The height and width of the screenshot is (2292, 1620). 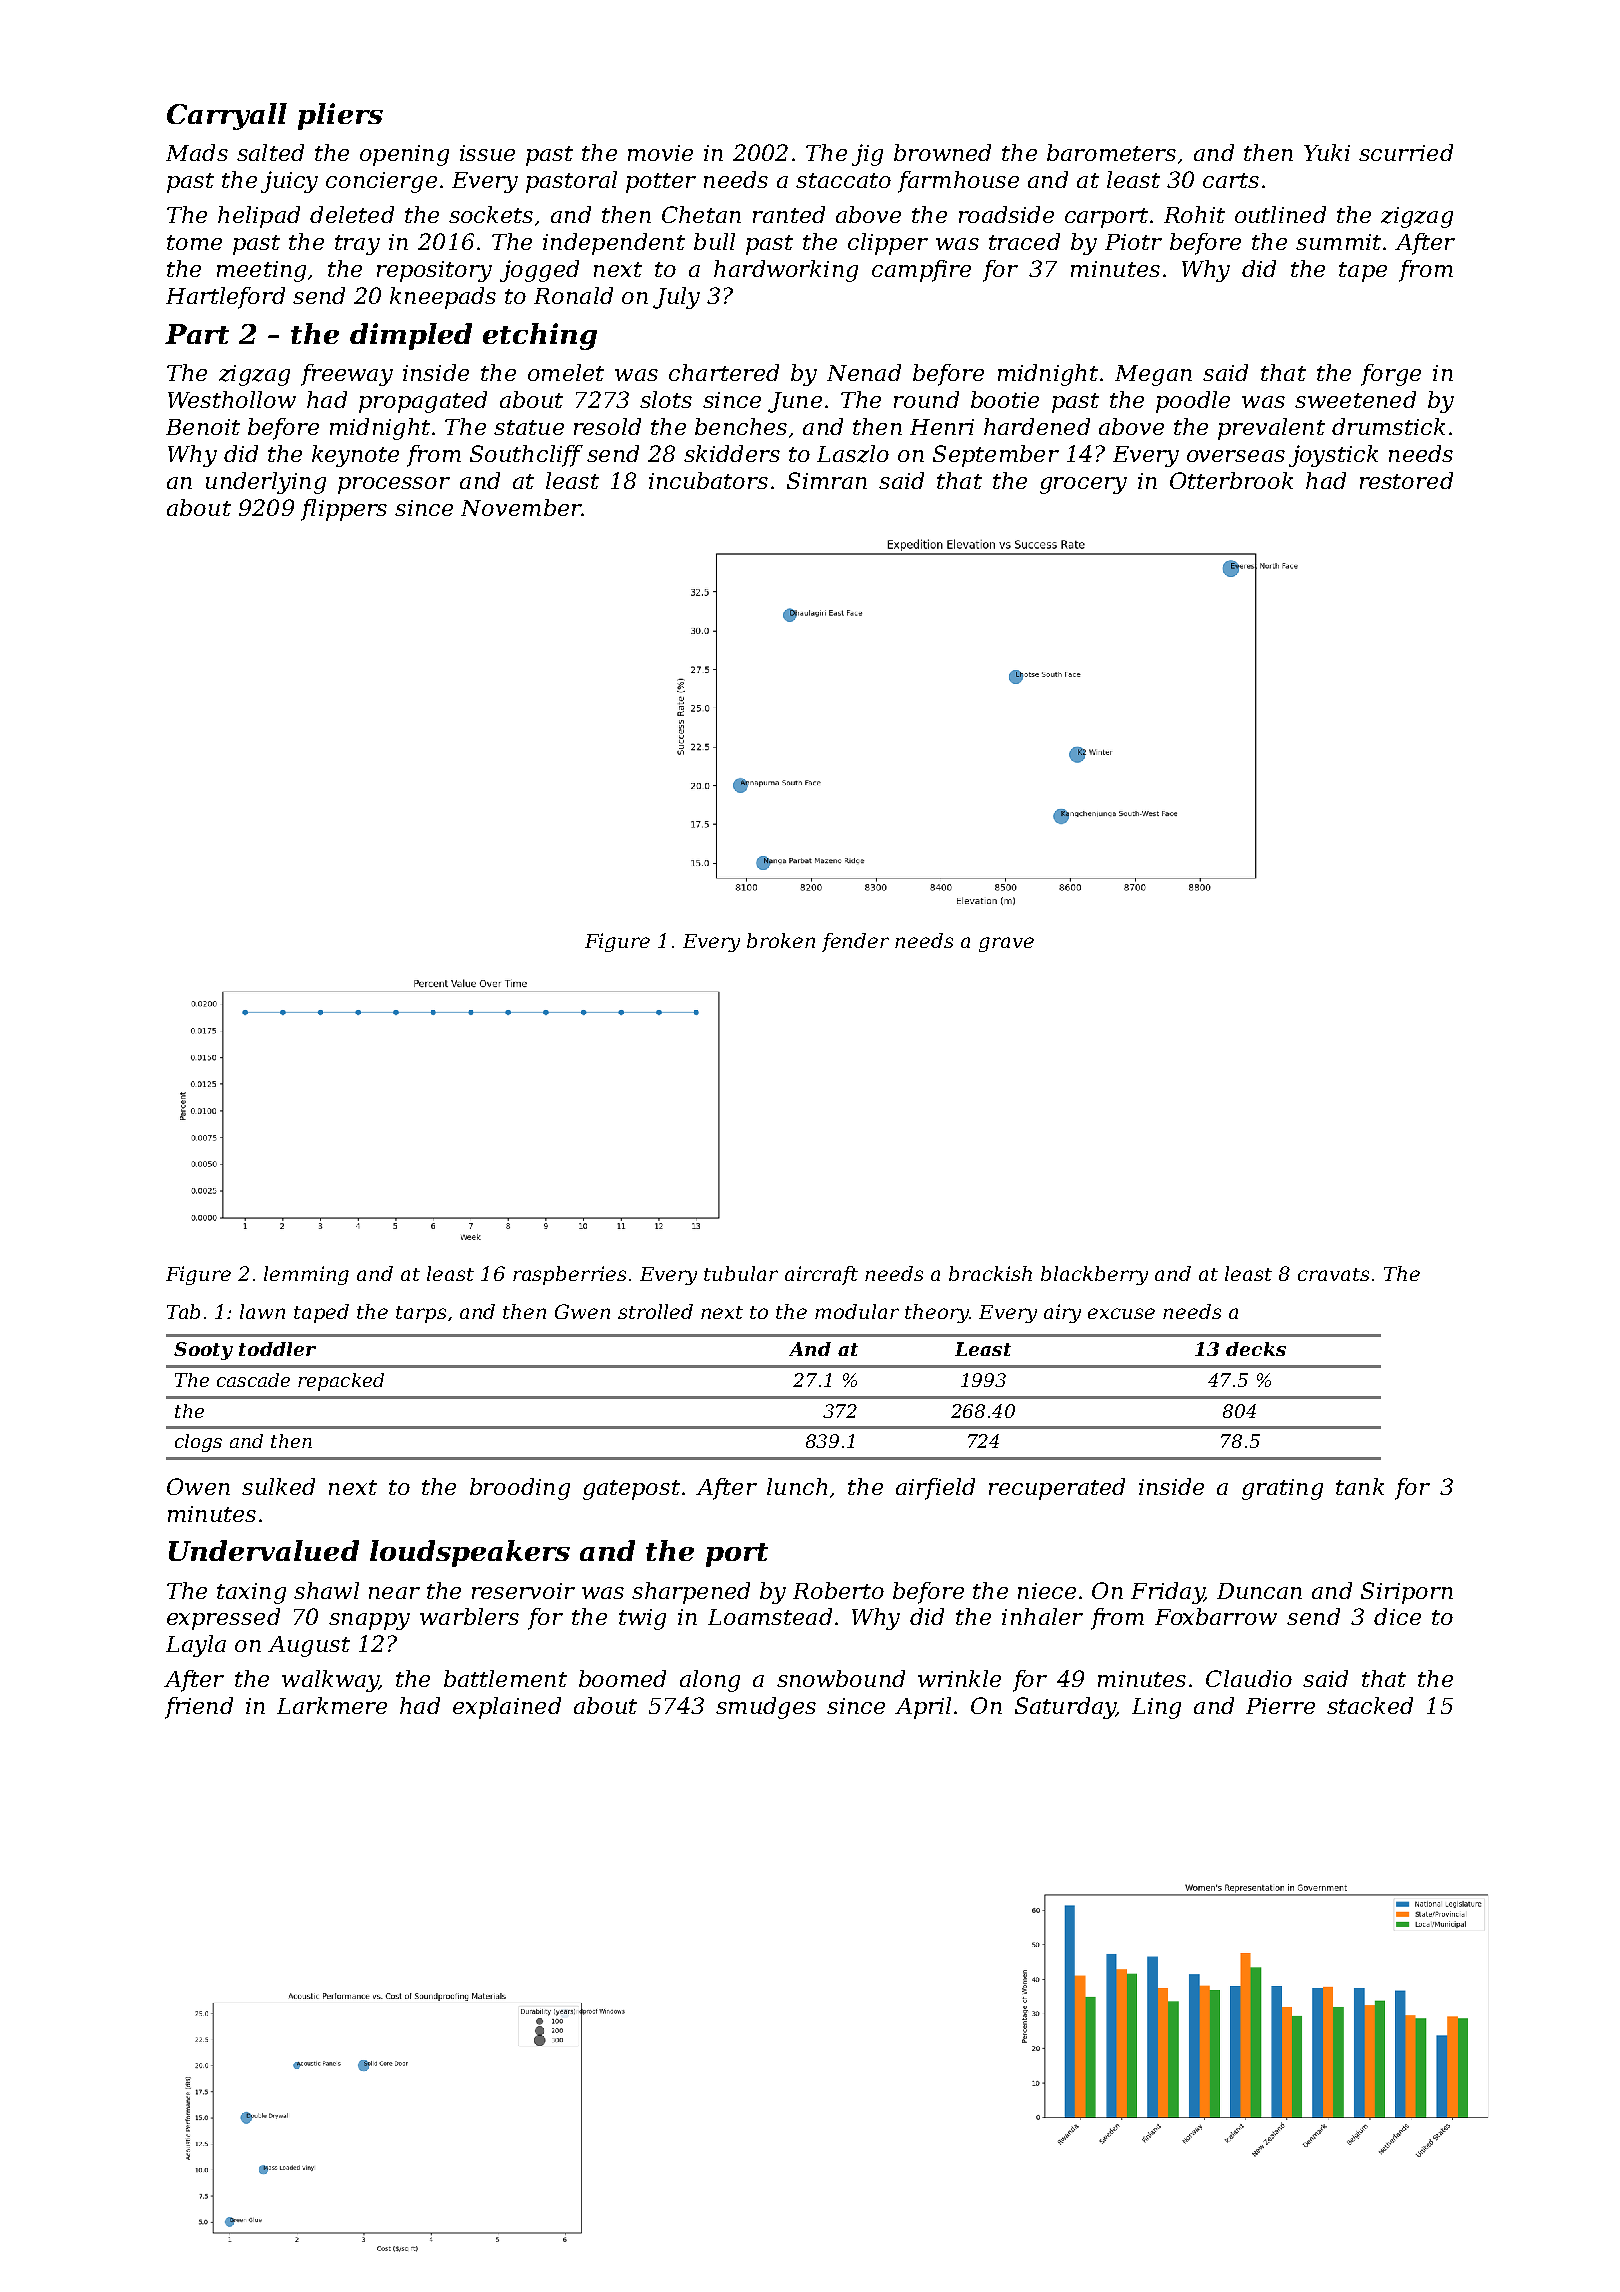 I want to click on grocery, so click(x=1083, y=485).
